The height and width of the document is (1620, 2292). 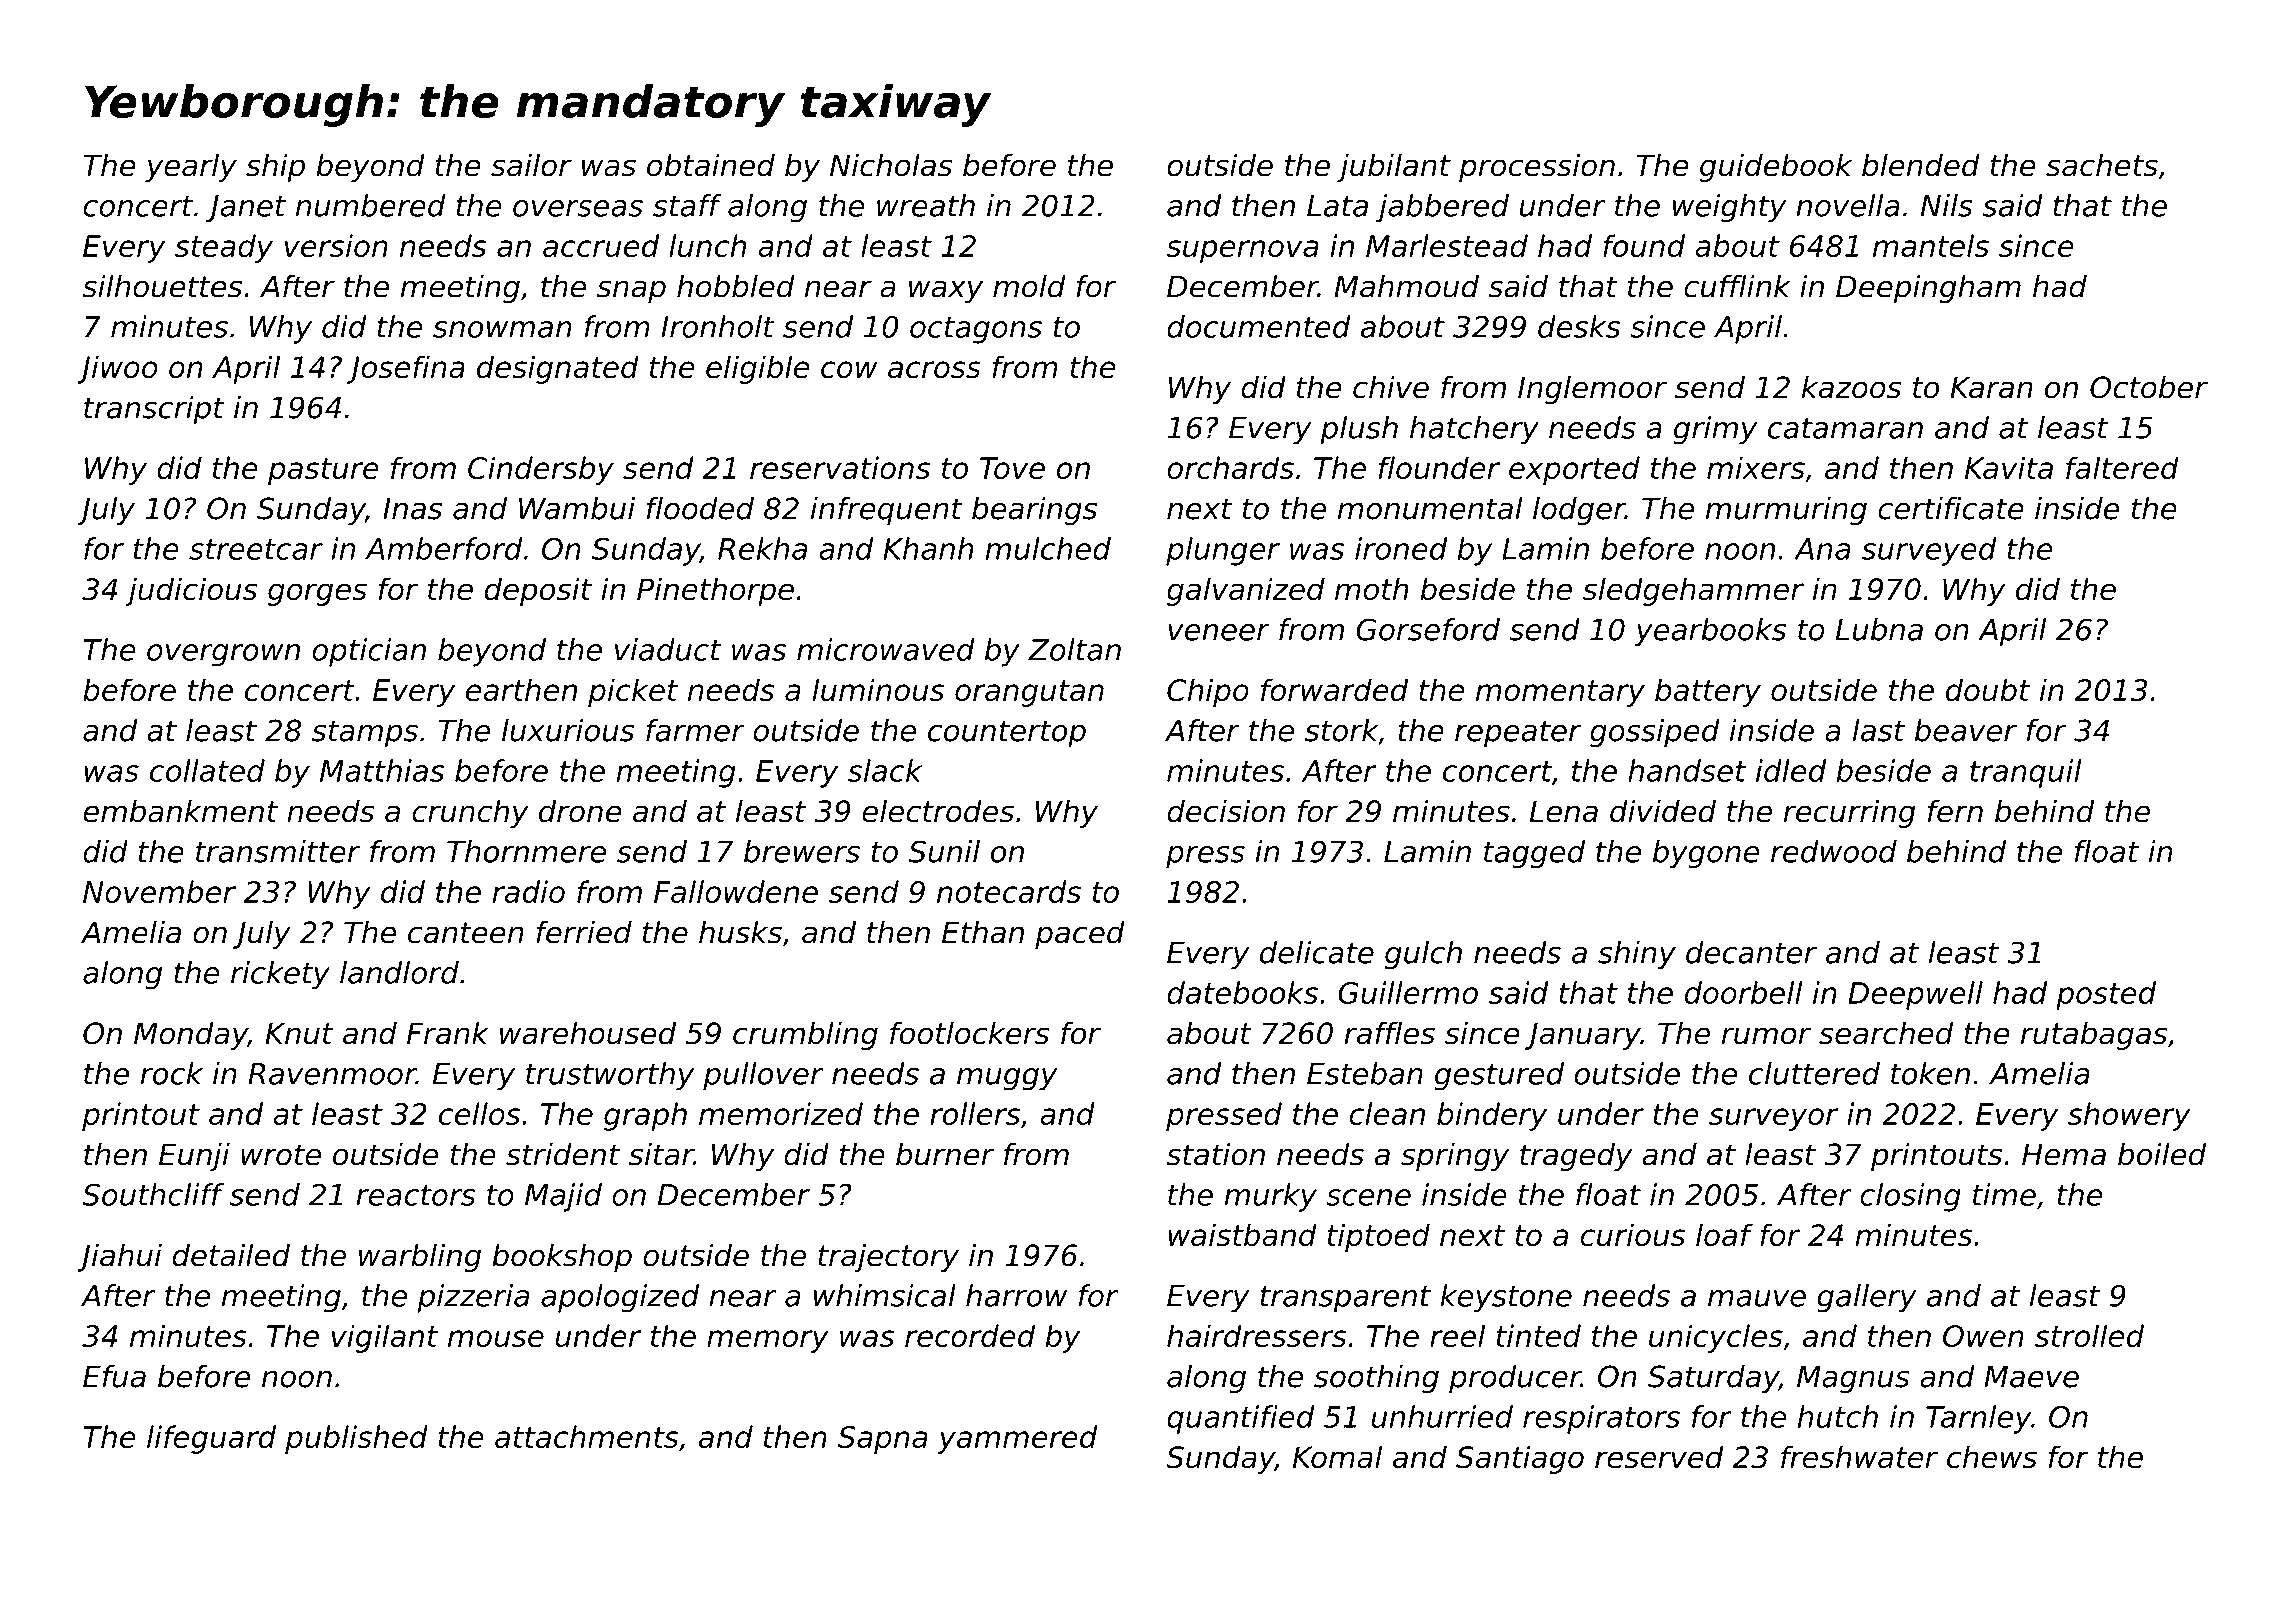 I want to click on notecards, so click(x=1009, y=891).
